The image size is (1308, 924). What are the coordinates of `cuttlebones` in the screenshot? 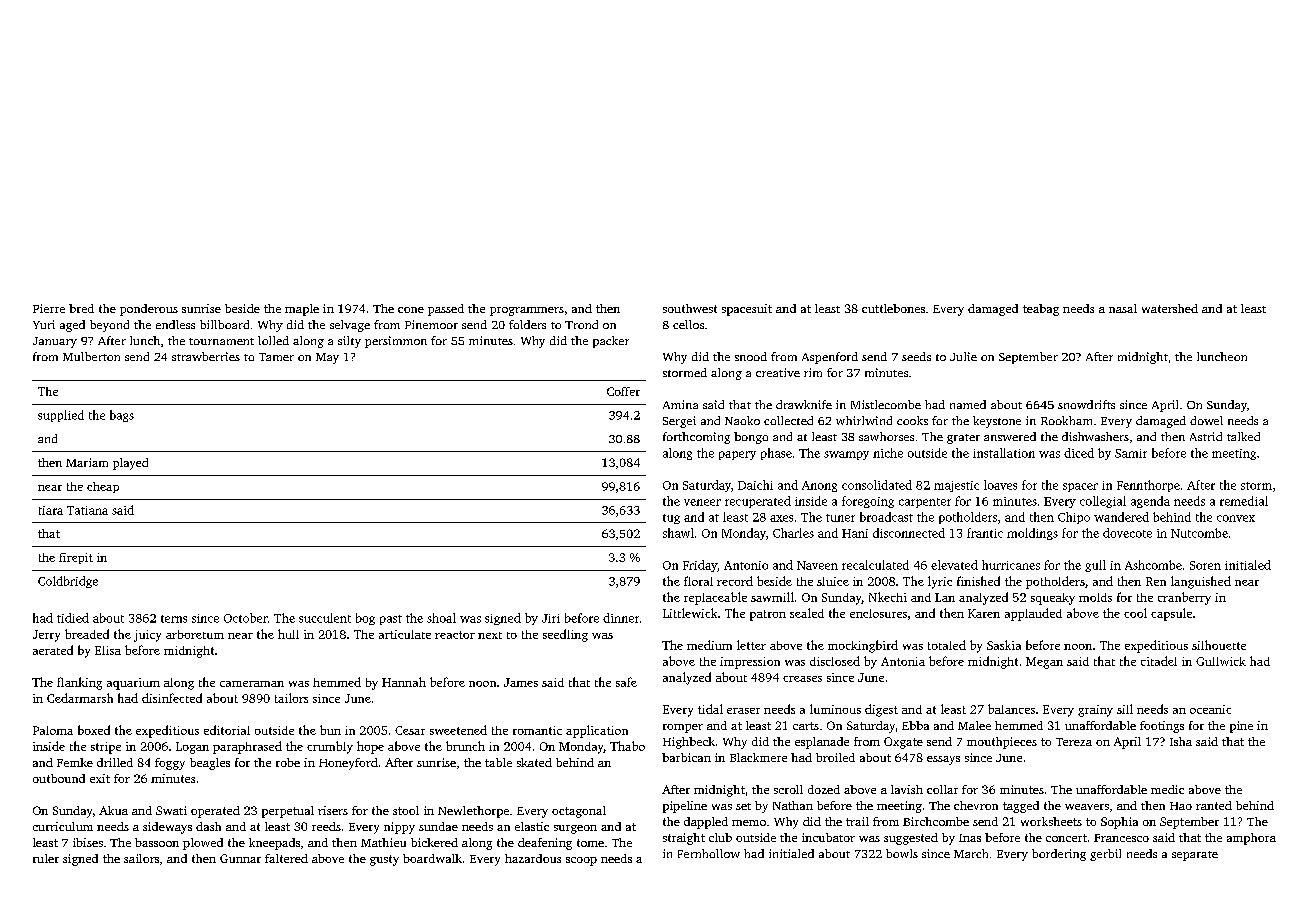 It's located at (893, 308).
